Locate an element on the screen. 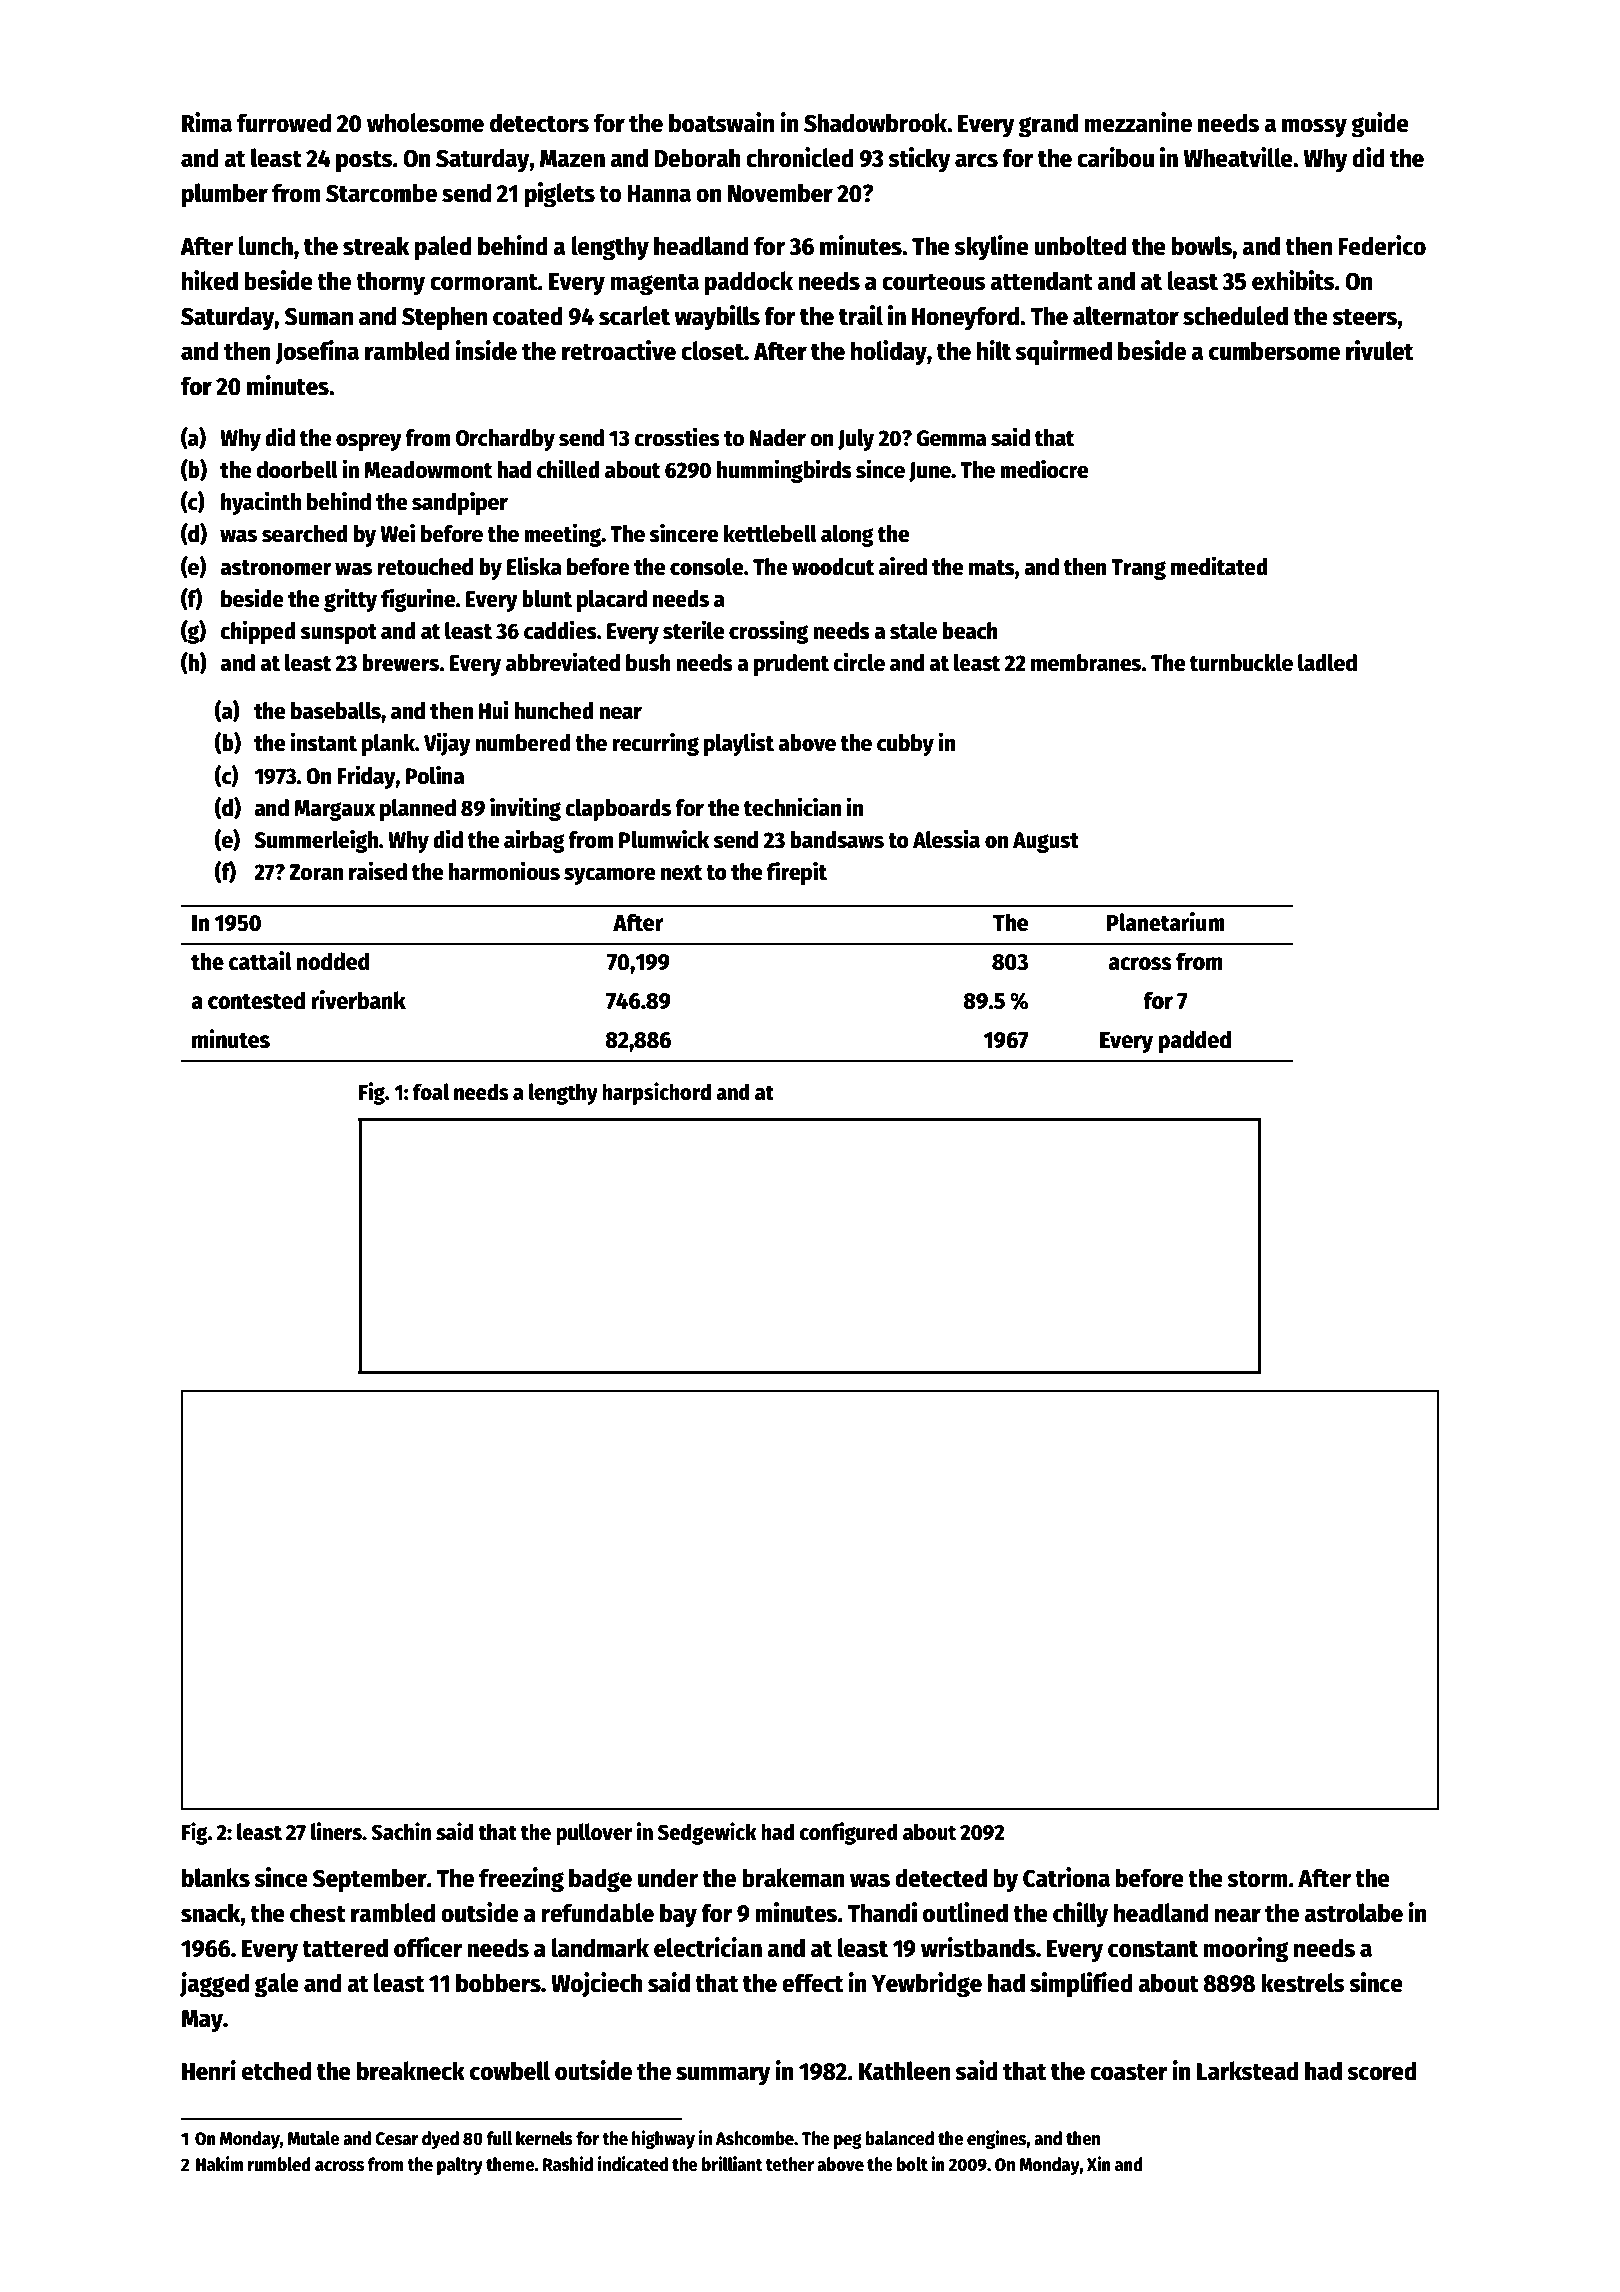 Image resolution: width=1620 pixels, height=2292 pixels. guide is located at coordinates (1380, 125).
